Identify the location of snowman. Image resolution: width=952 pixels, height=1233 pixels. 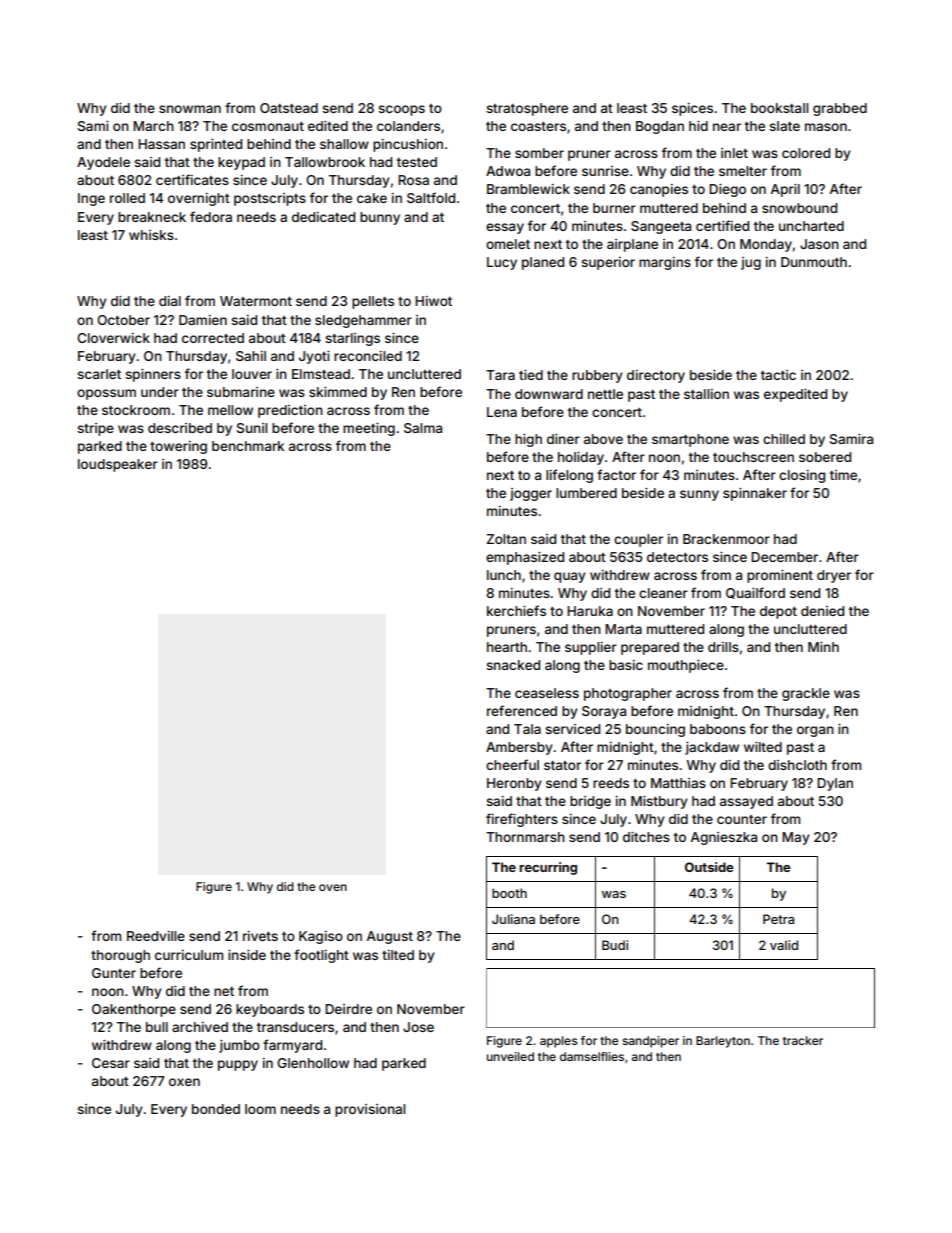
(190, 109).
